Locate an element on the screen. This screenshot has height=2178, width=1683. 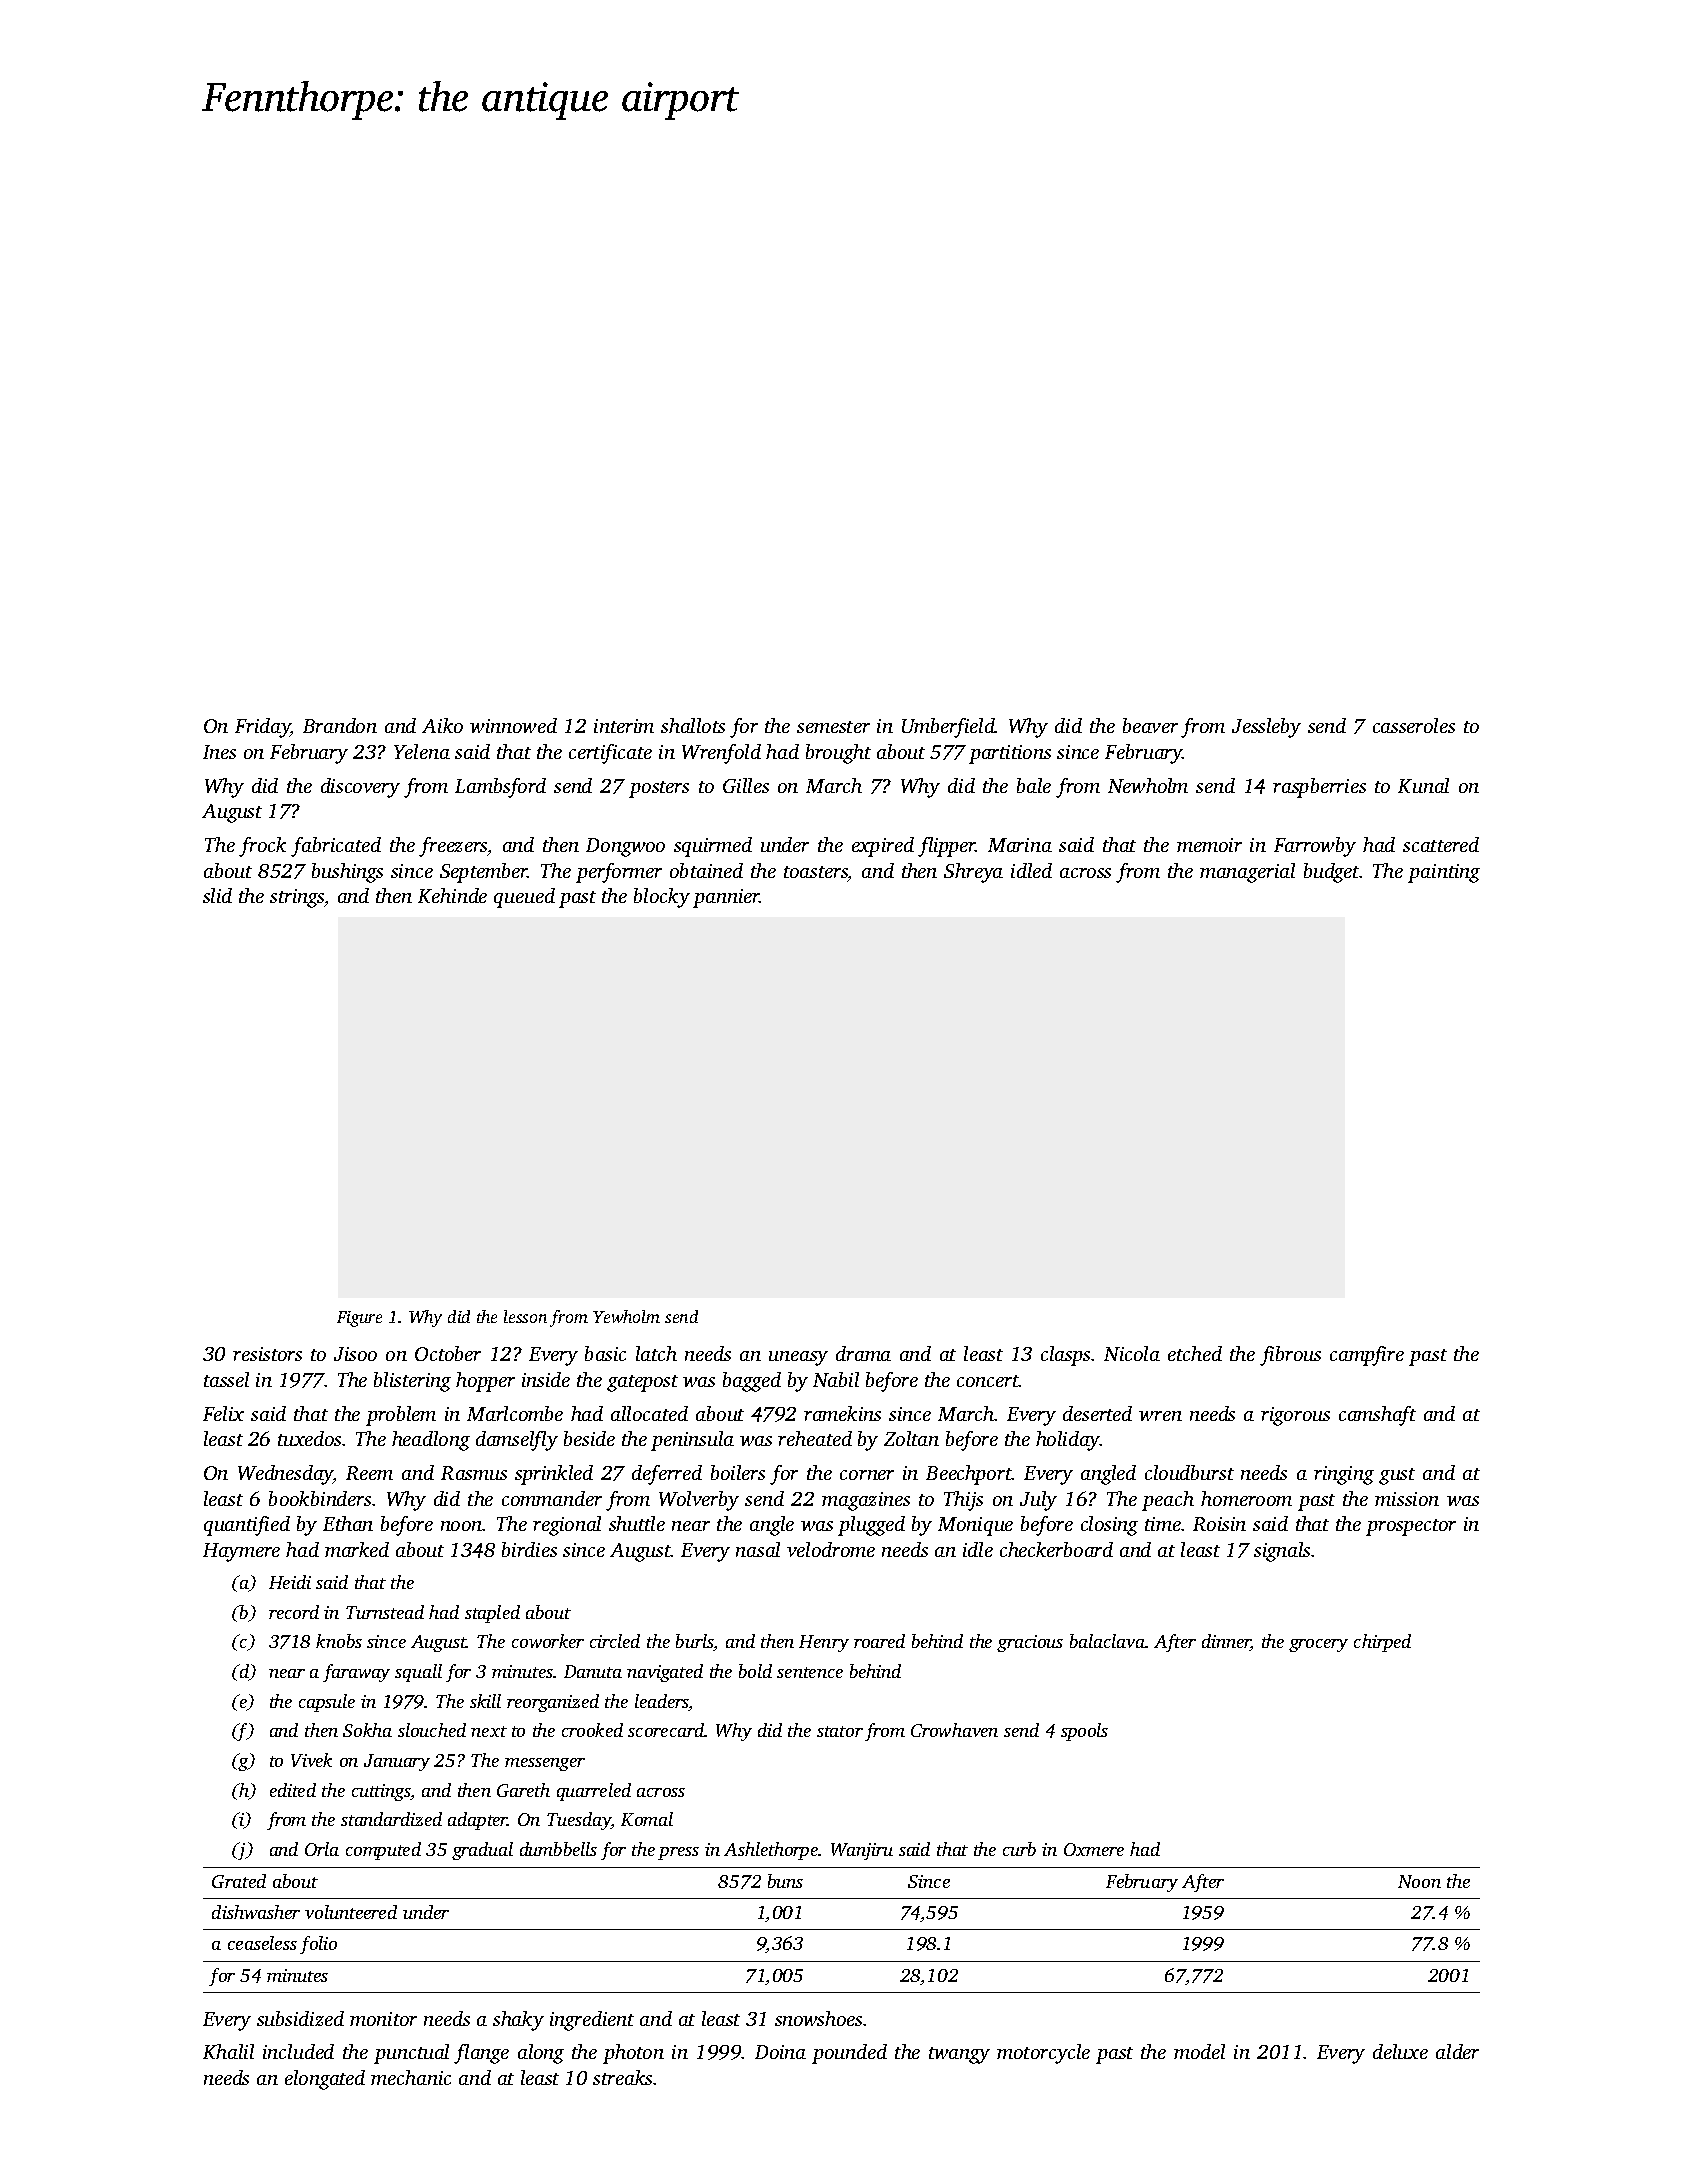
bagged is located at coordinates (752, 1382).
